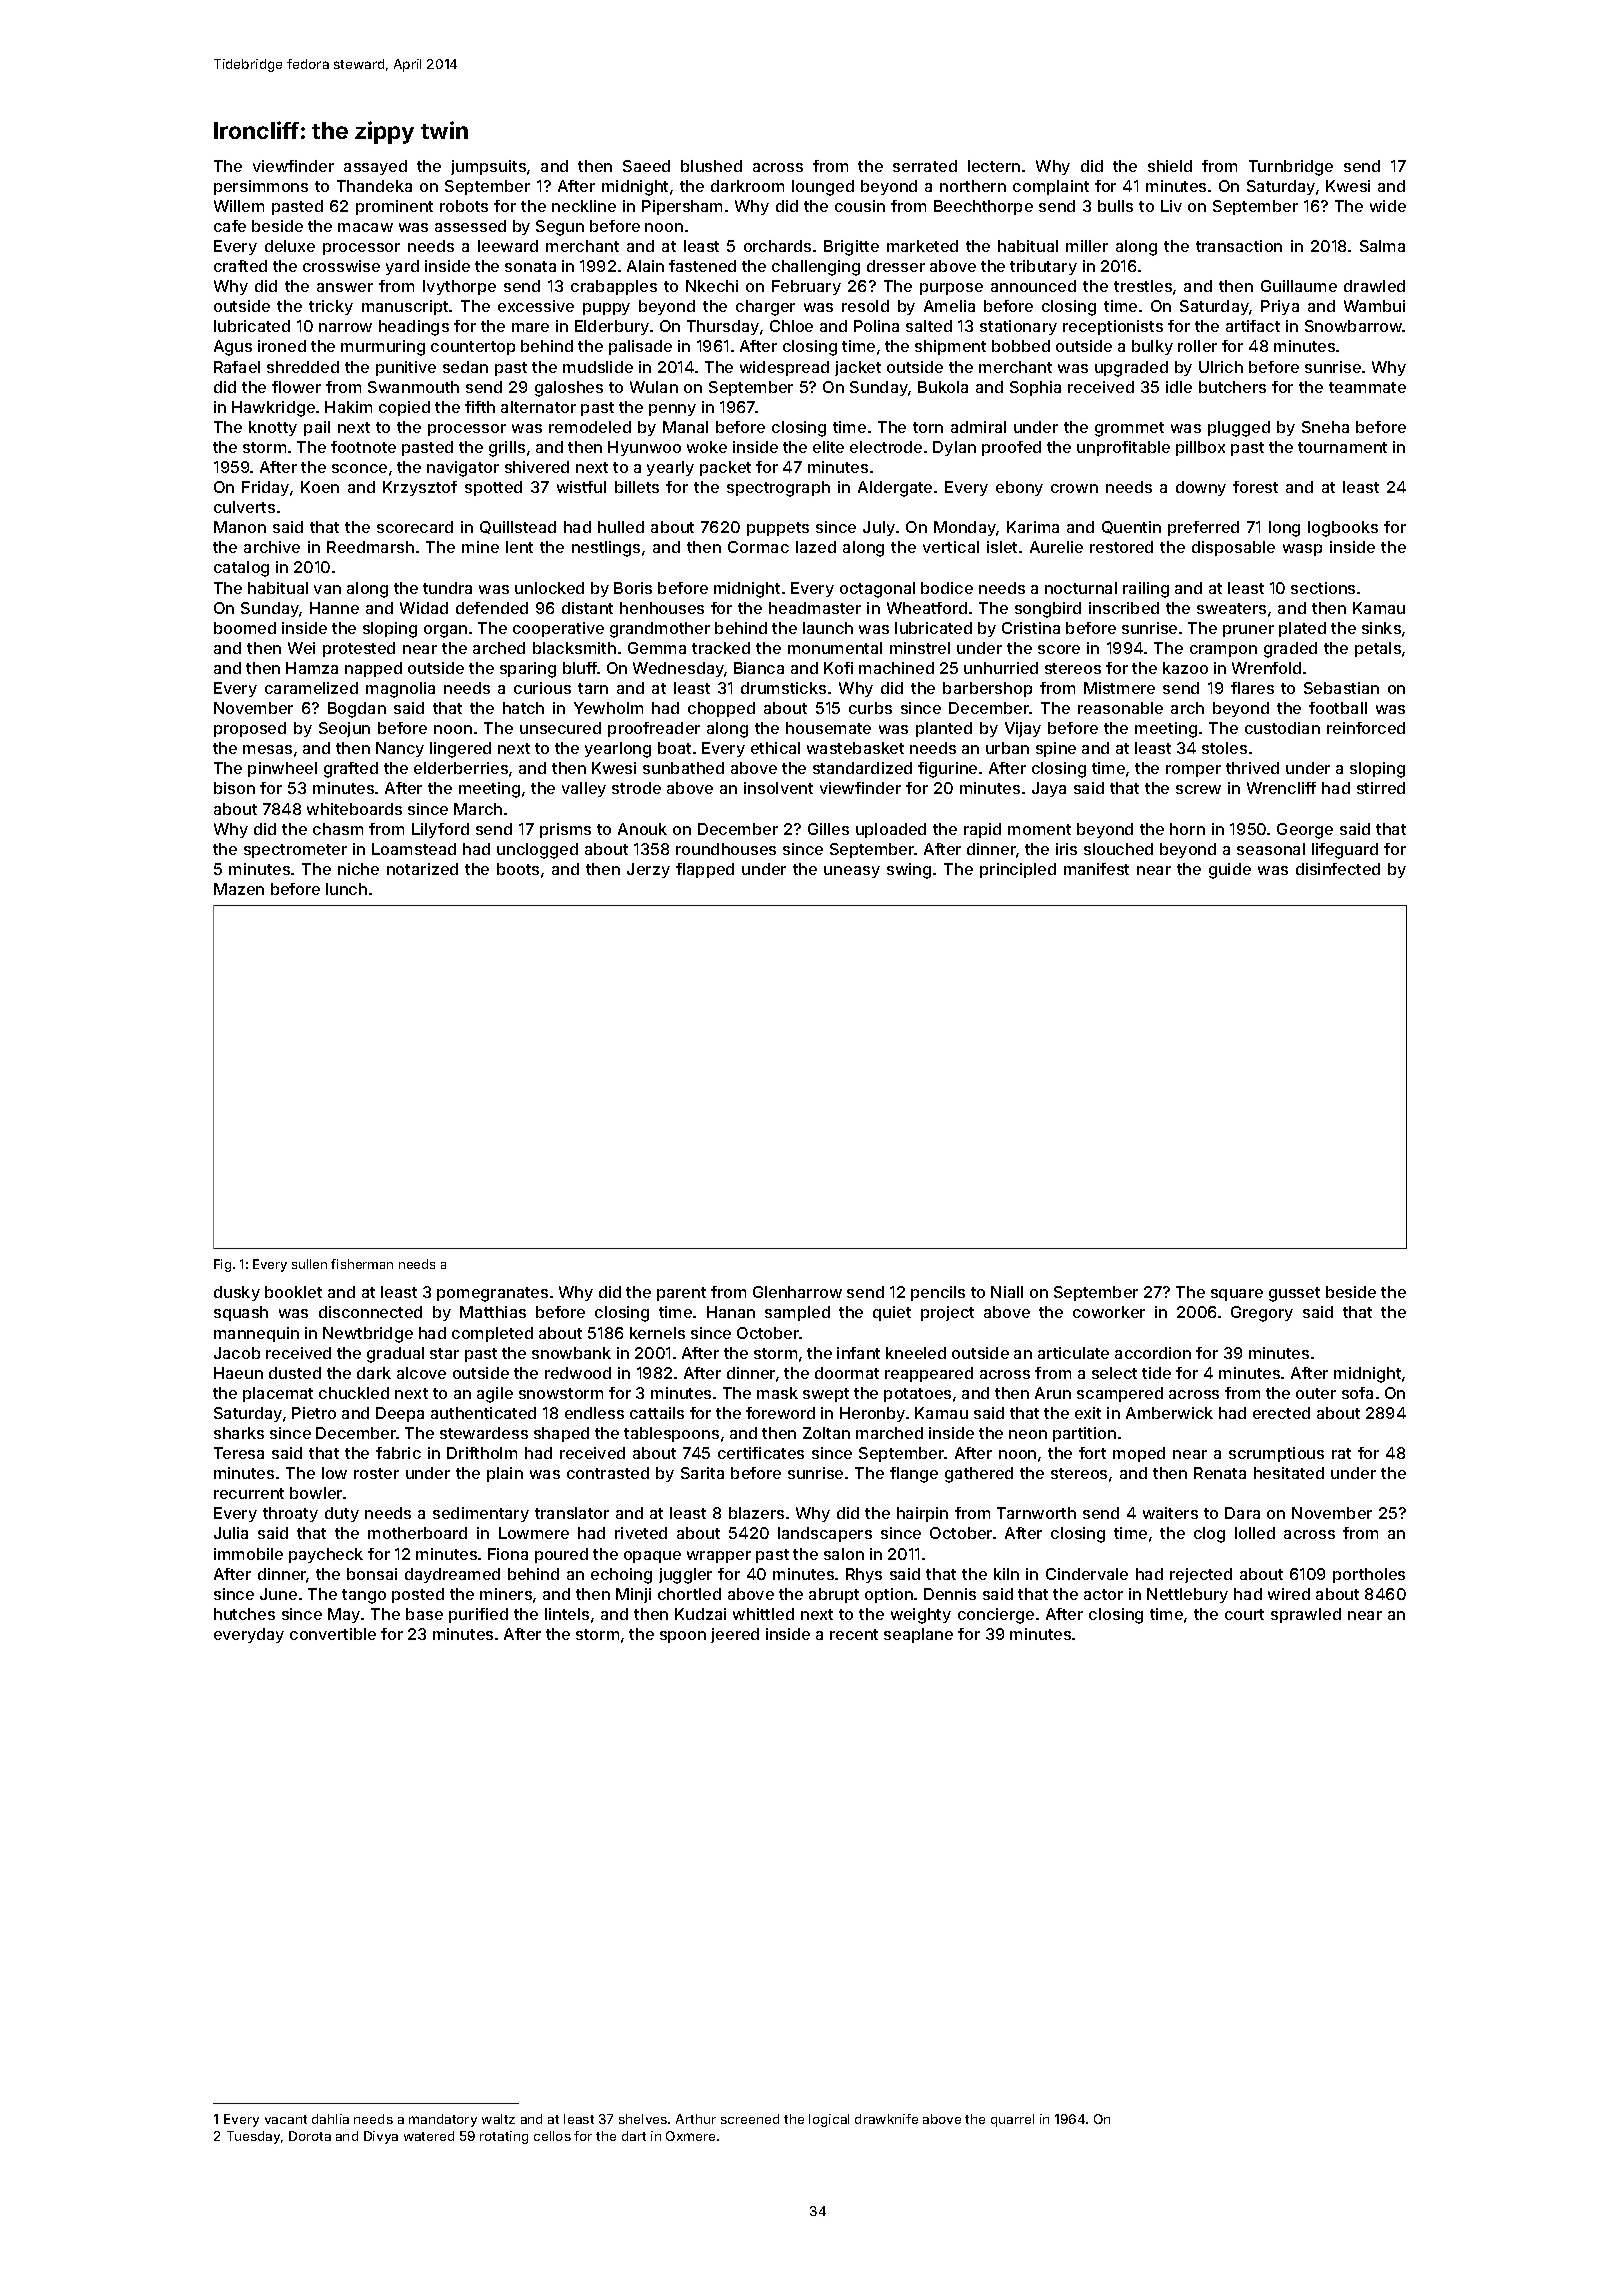  I want to click on July, so click(879, 528).
